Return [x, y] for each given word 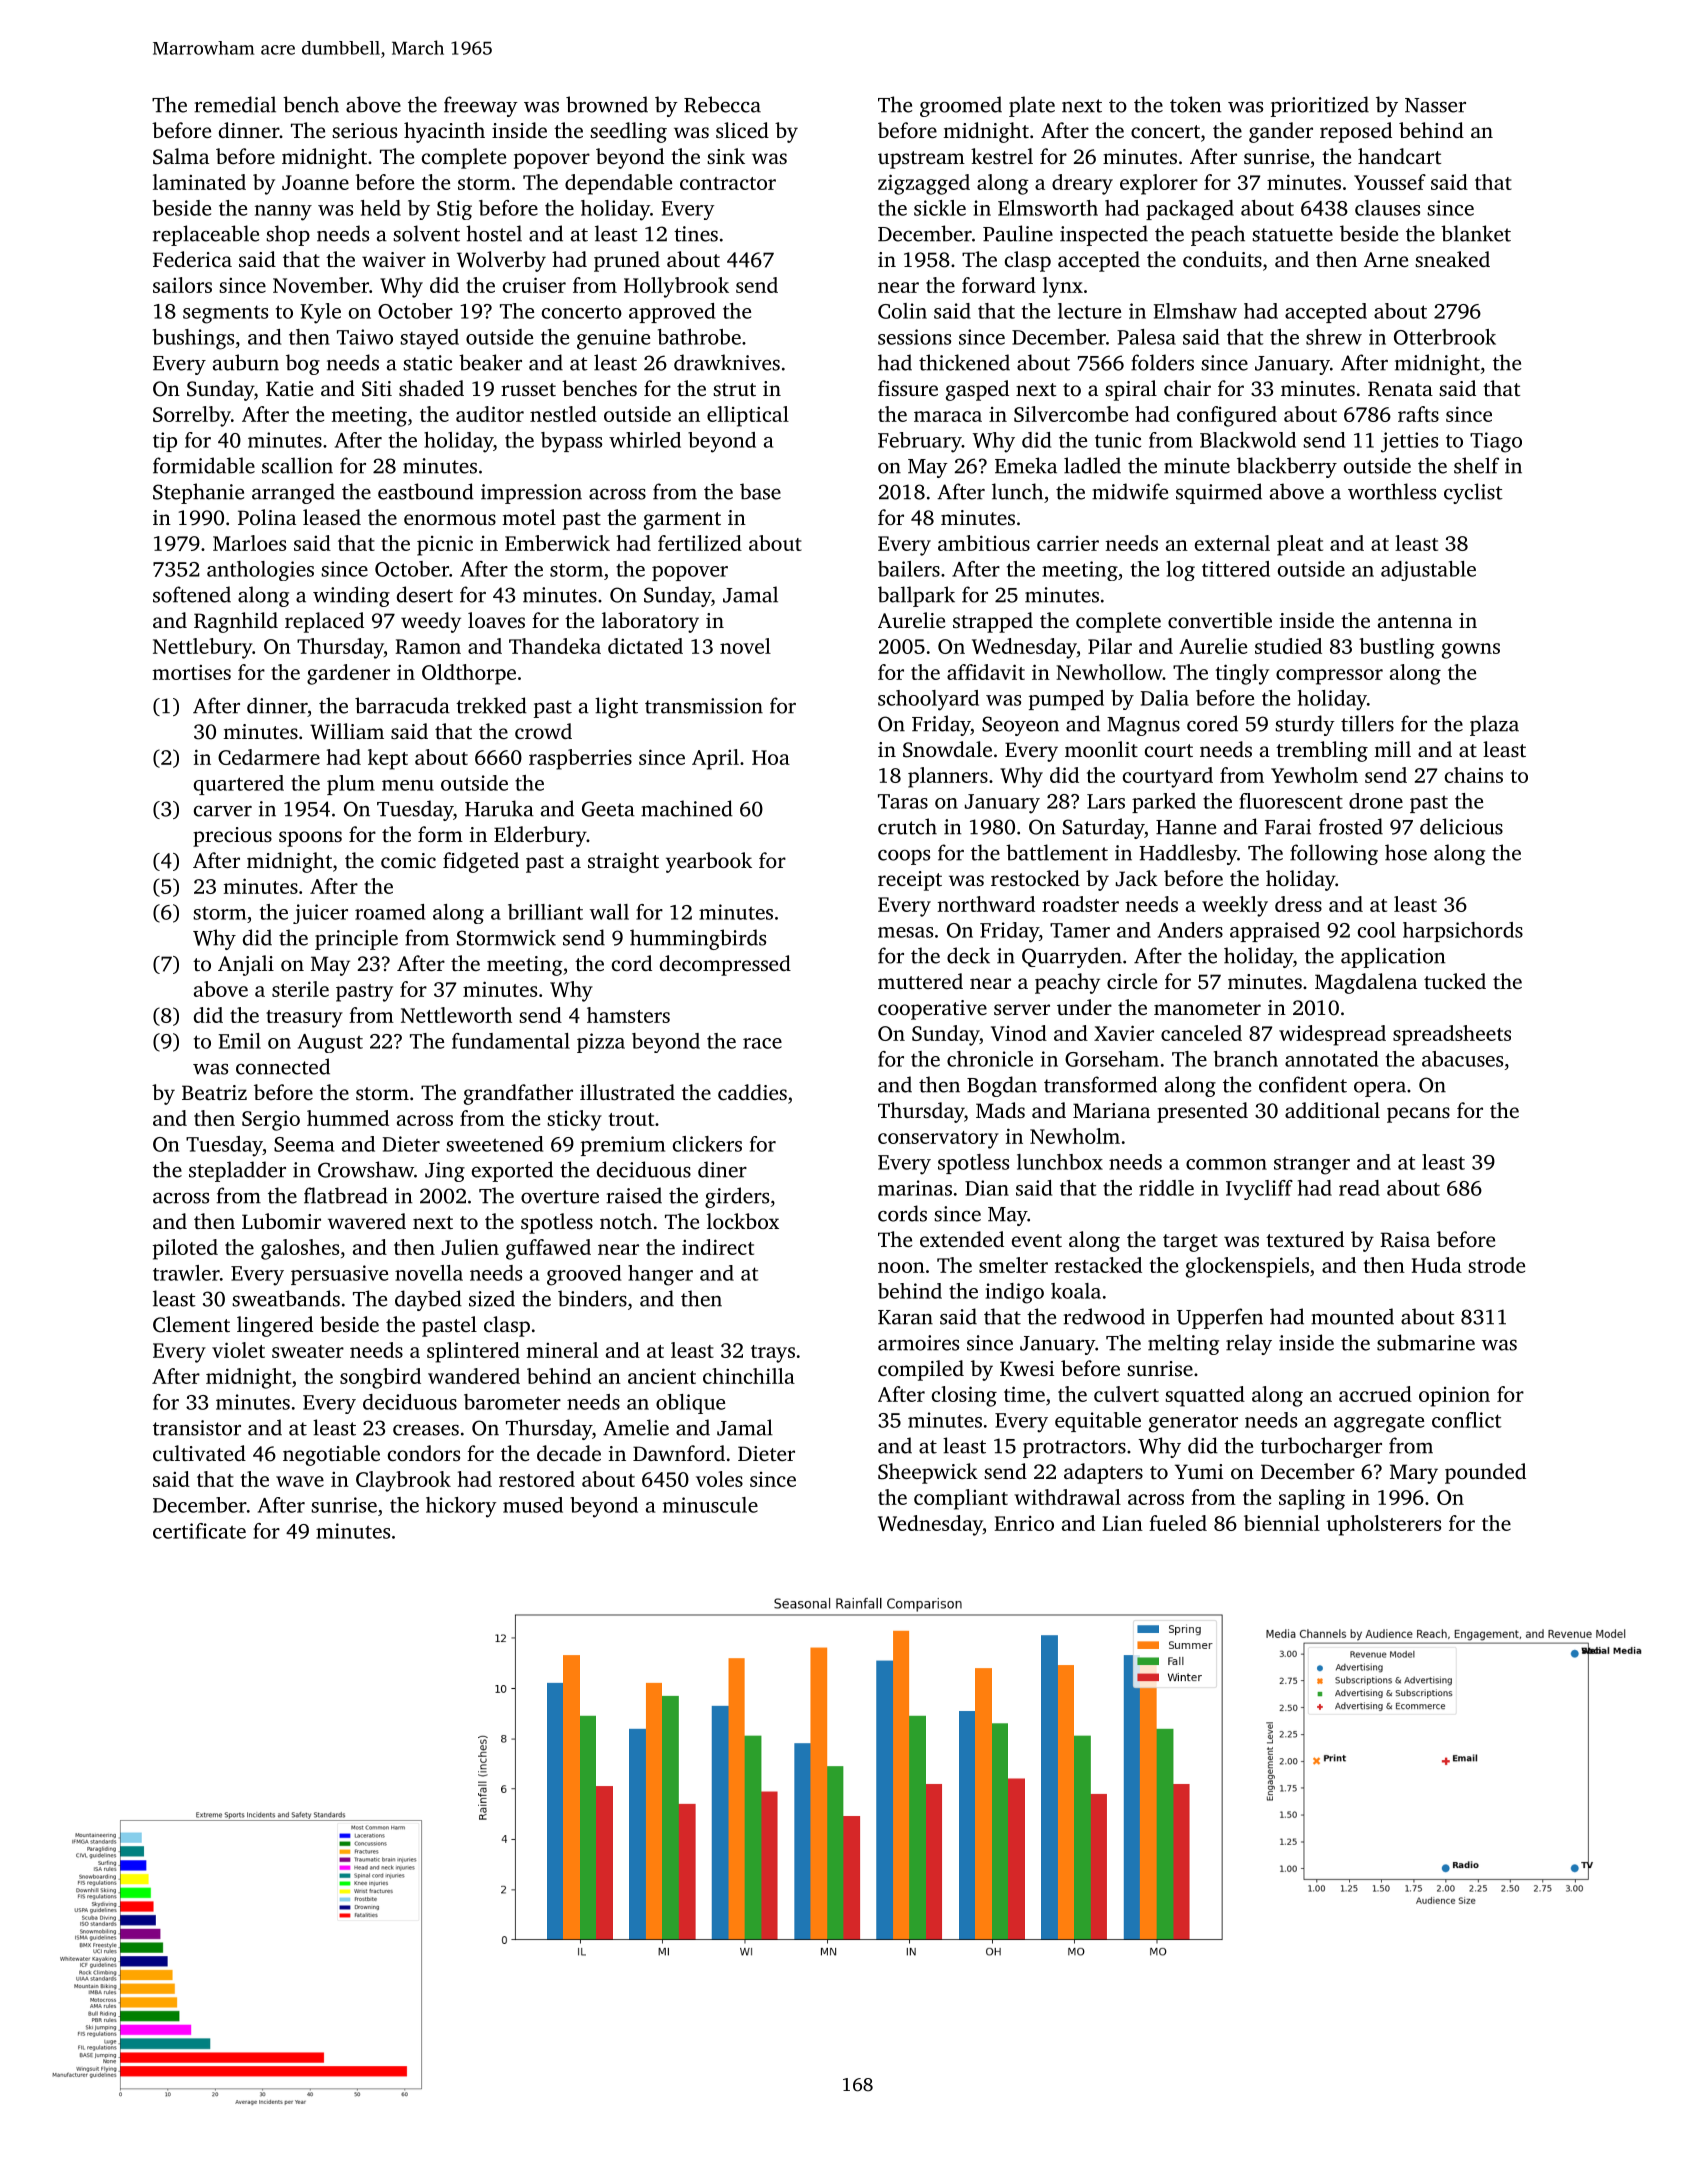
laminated [199, 182]
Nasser [1435, 105]
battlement [1057, 852]
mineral [562, 1350]
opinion [1454, 1396]
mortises [192, 672]
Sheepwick [928, 1473]
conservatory [938, 1140]
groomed [961, 106]
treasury [304, 1019]
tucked [1455, 981]
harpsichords [1463, 932]
